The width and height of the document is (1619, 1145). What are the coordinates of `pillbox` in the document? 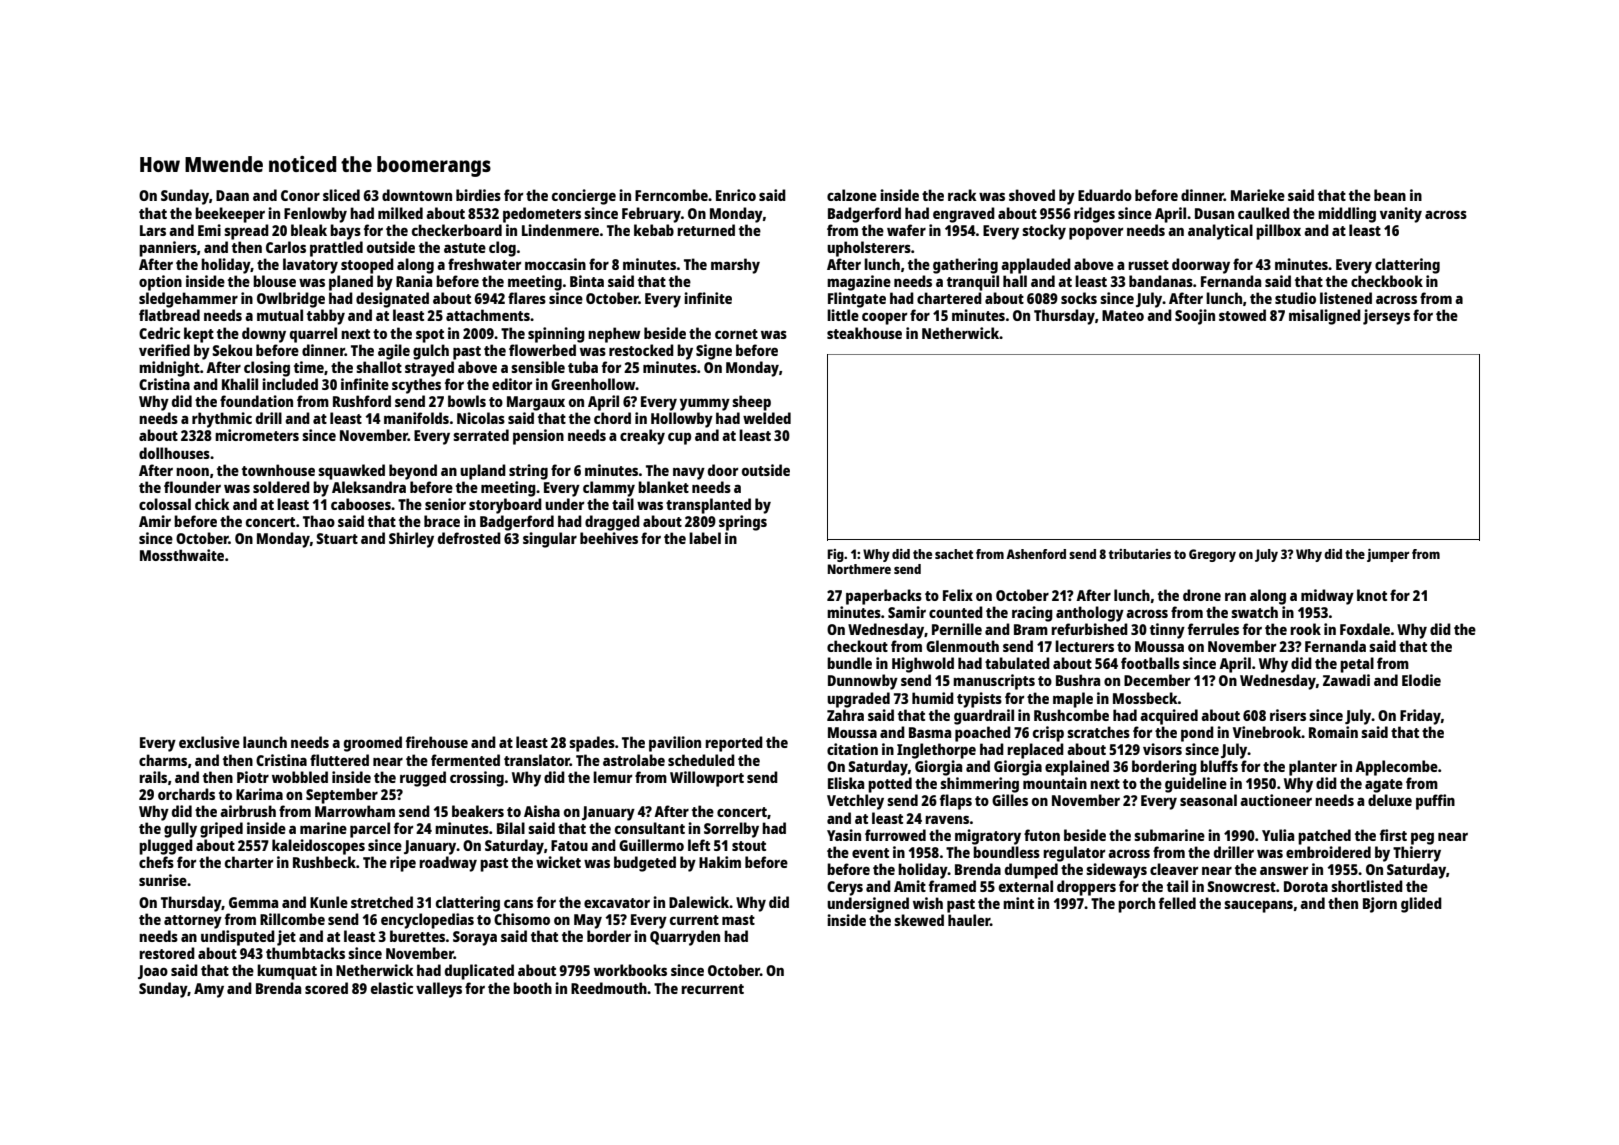 It's located at (1278, 232).
